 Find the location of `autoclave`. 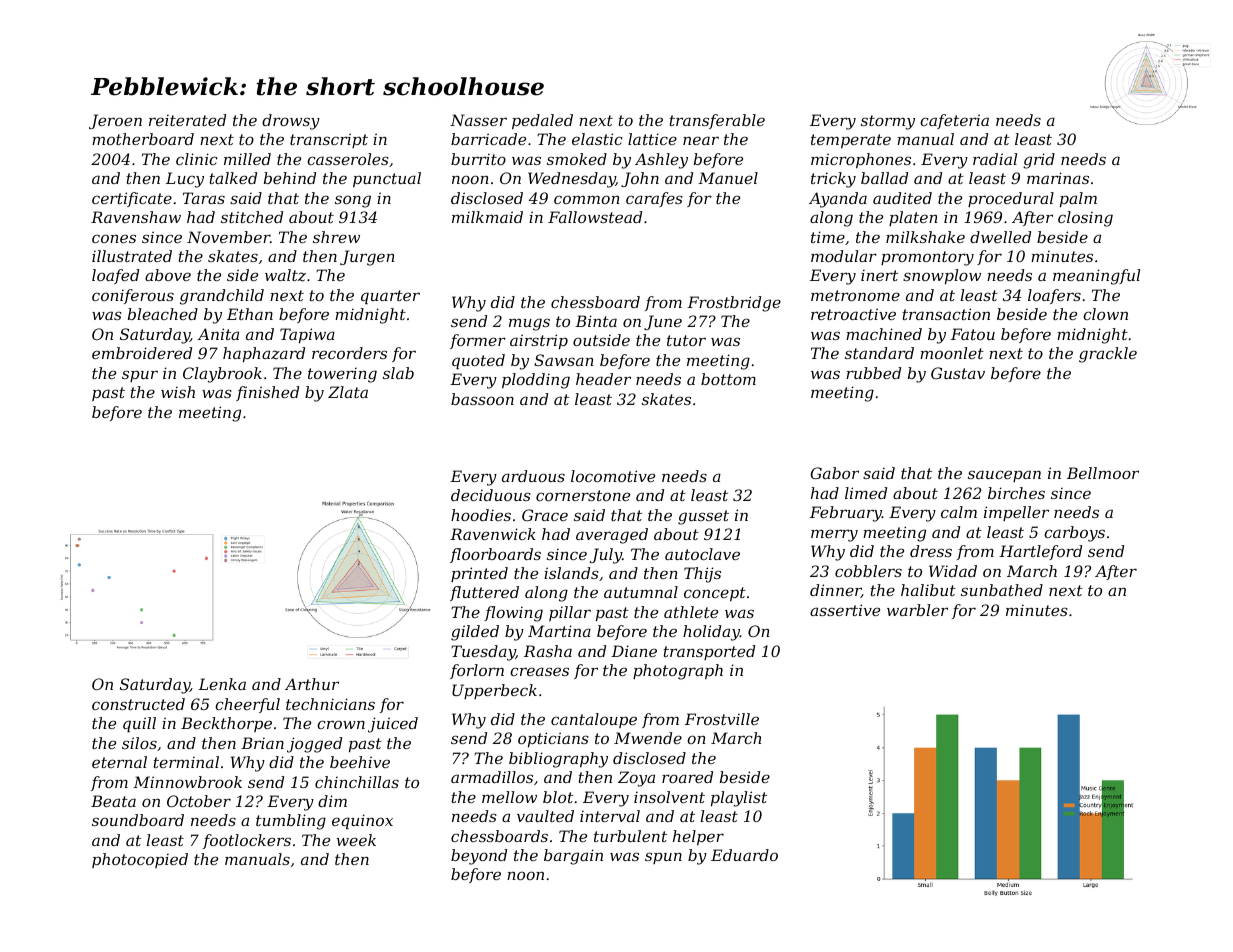

autoclave is located at coordinates (702, 554).
